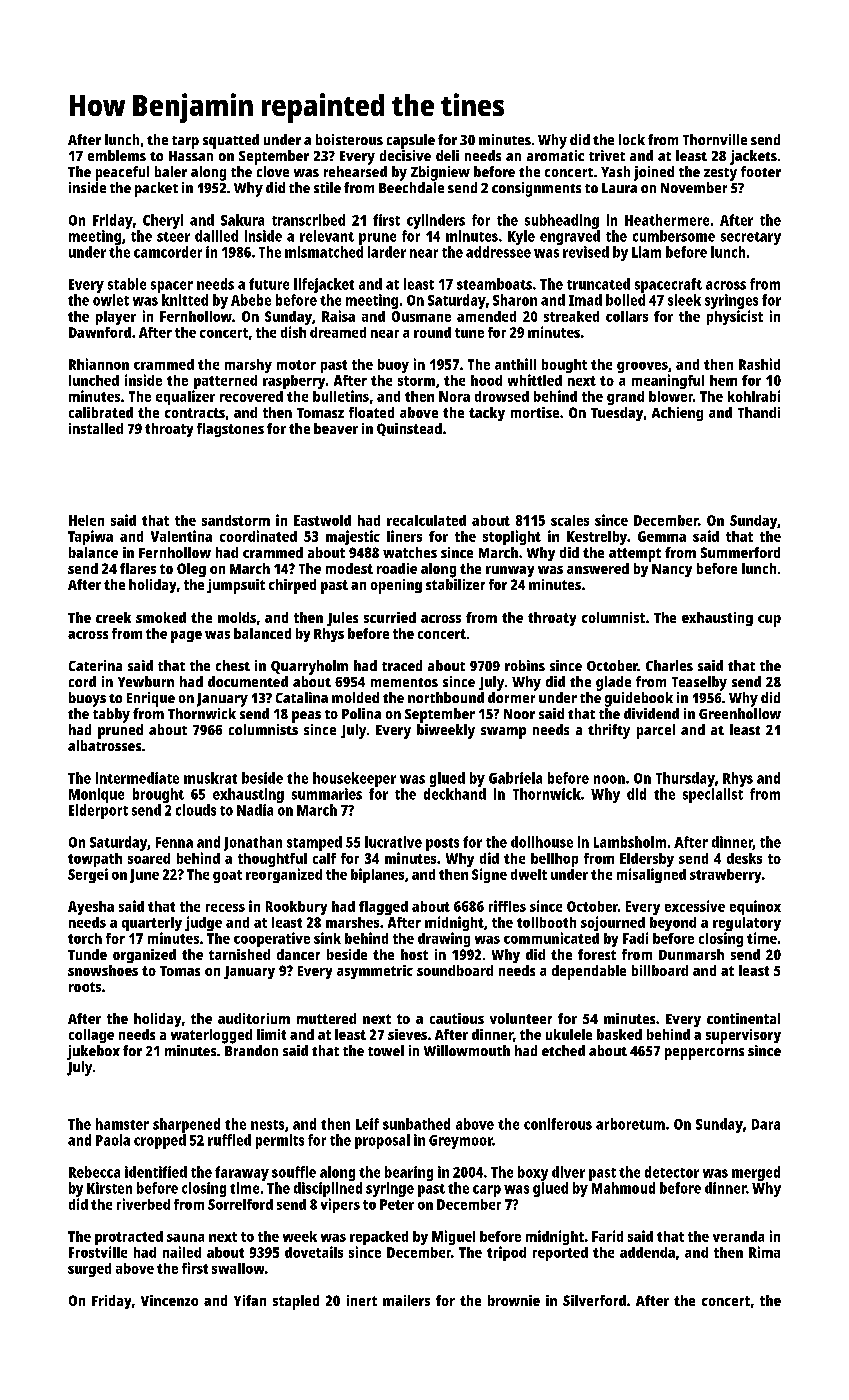  I want to click on deli, so click(447, 155).
